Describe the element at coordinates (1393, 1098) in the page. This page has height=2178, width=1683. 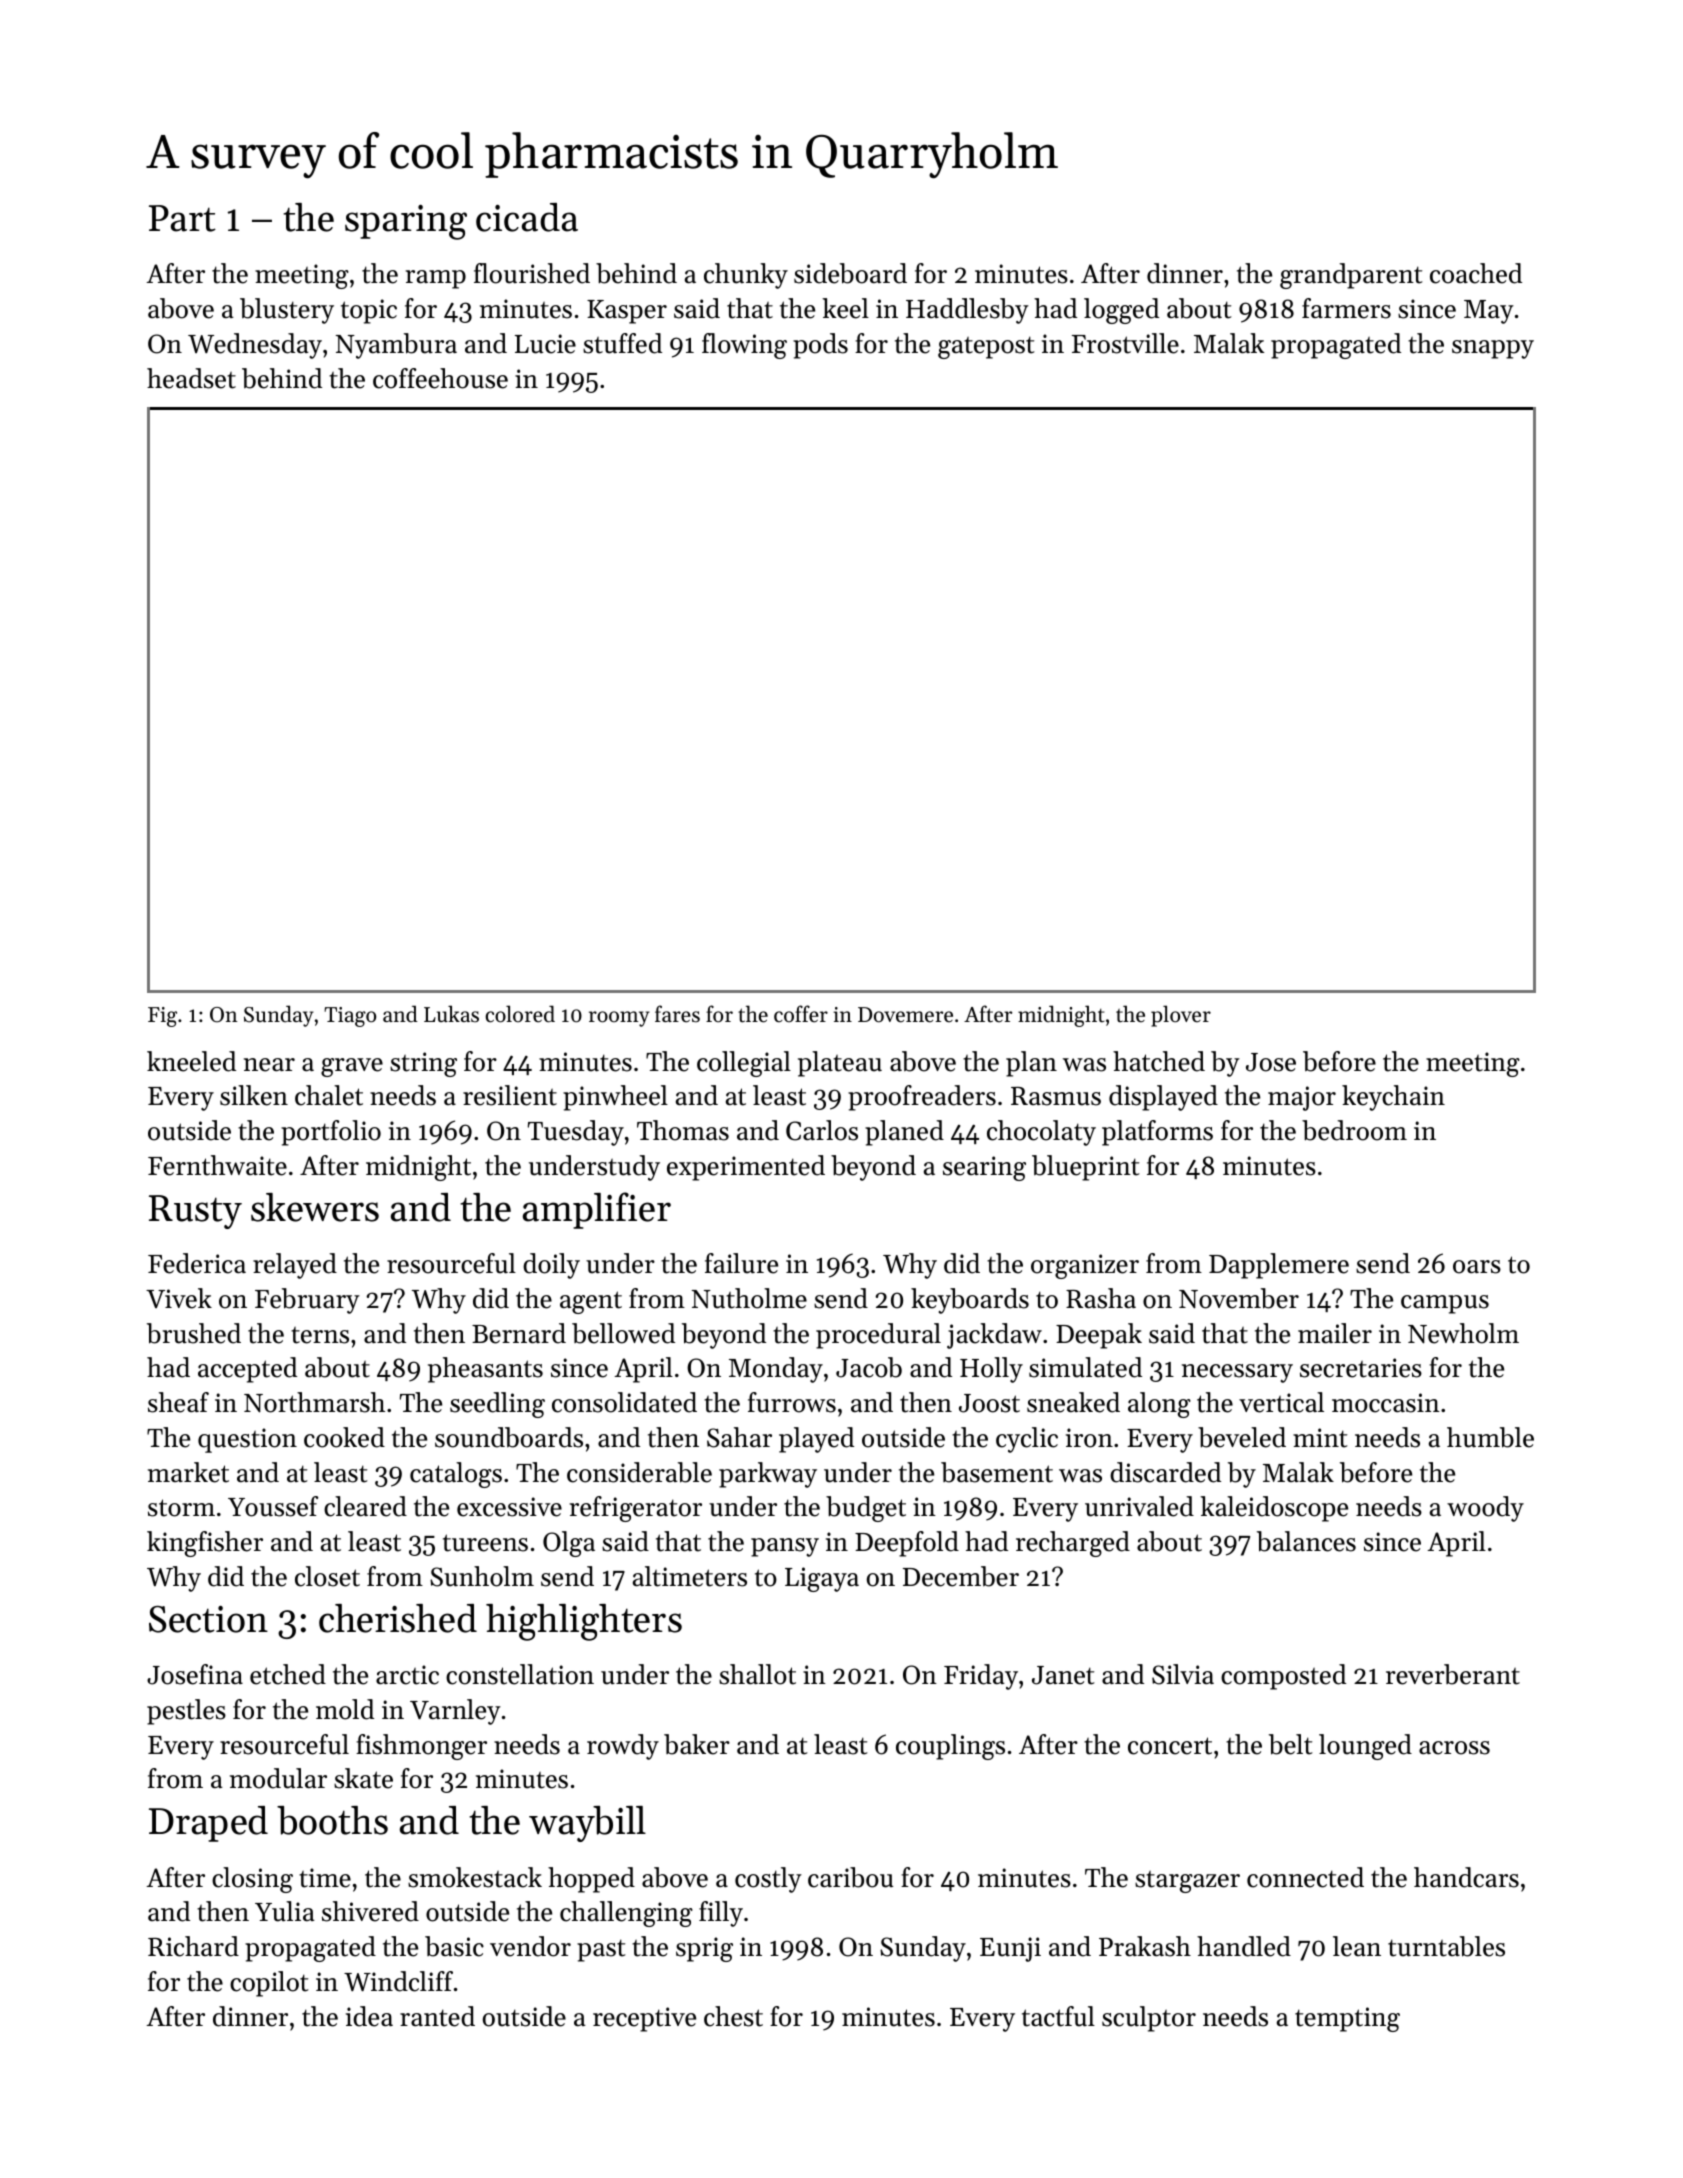
I see `keychain` at that location.
